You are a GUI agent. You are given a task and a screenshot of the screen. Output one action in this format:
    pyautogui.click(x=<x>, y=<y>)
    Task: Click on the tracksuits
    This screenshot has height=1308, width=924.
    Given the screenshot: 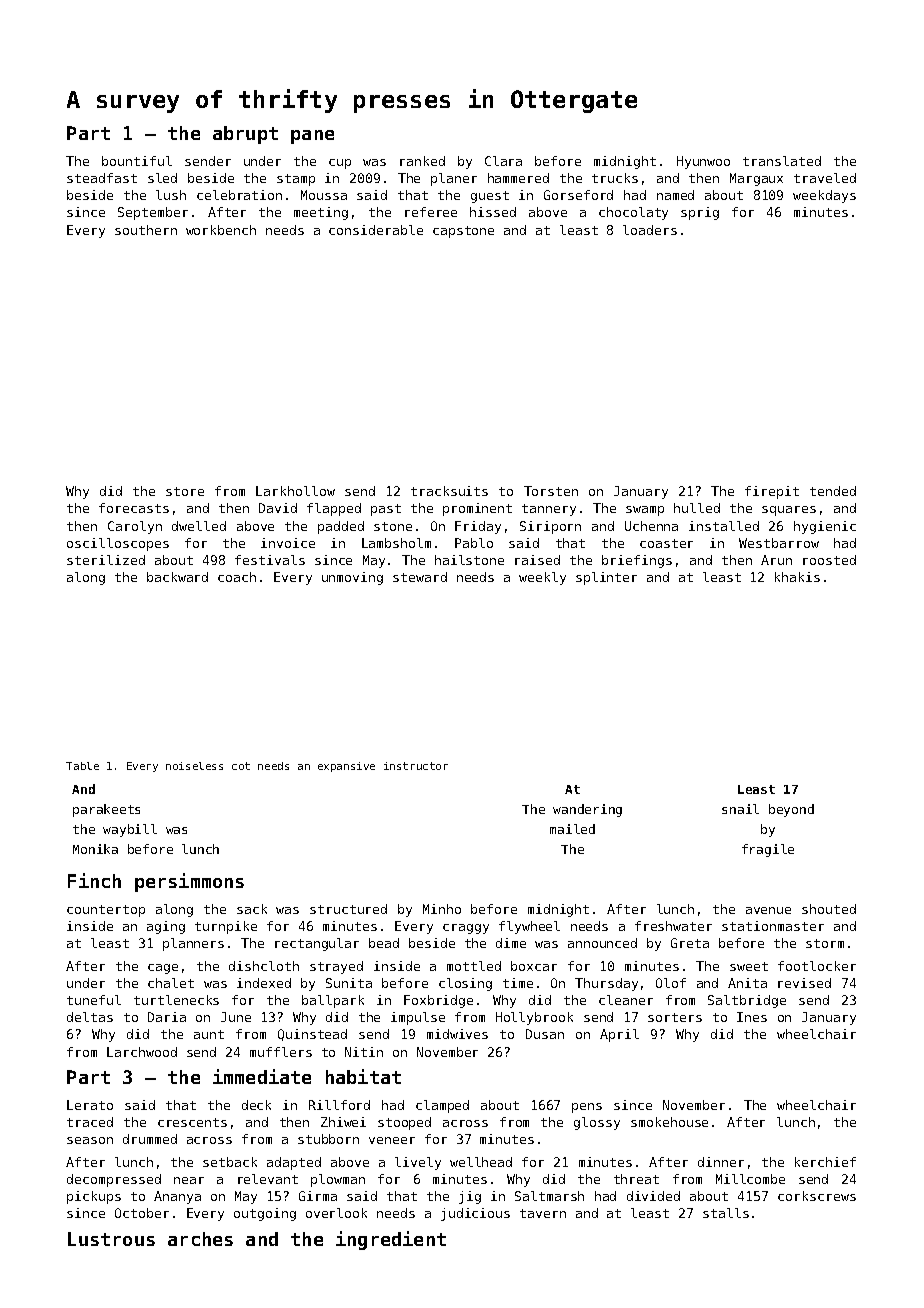 What is the action you would take?
    pyautogui.click(x=449, y=491)
